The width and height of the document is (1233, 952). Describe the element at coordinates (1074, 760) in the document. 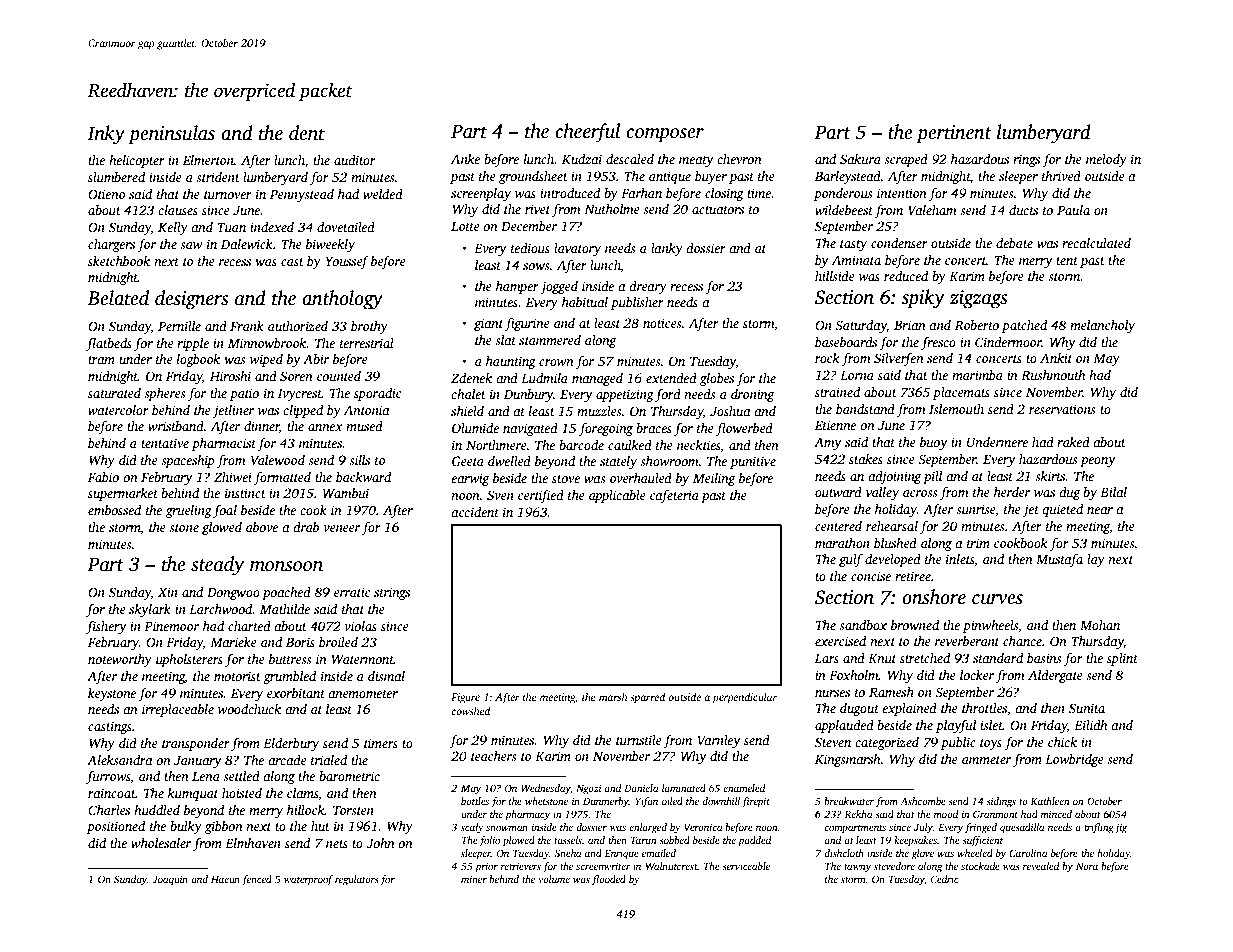

I see `Lowbridge` at that location.
